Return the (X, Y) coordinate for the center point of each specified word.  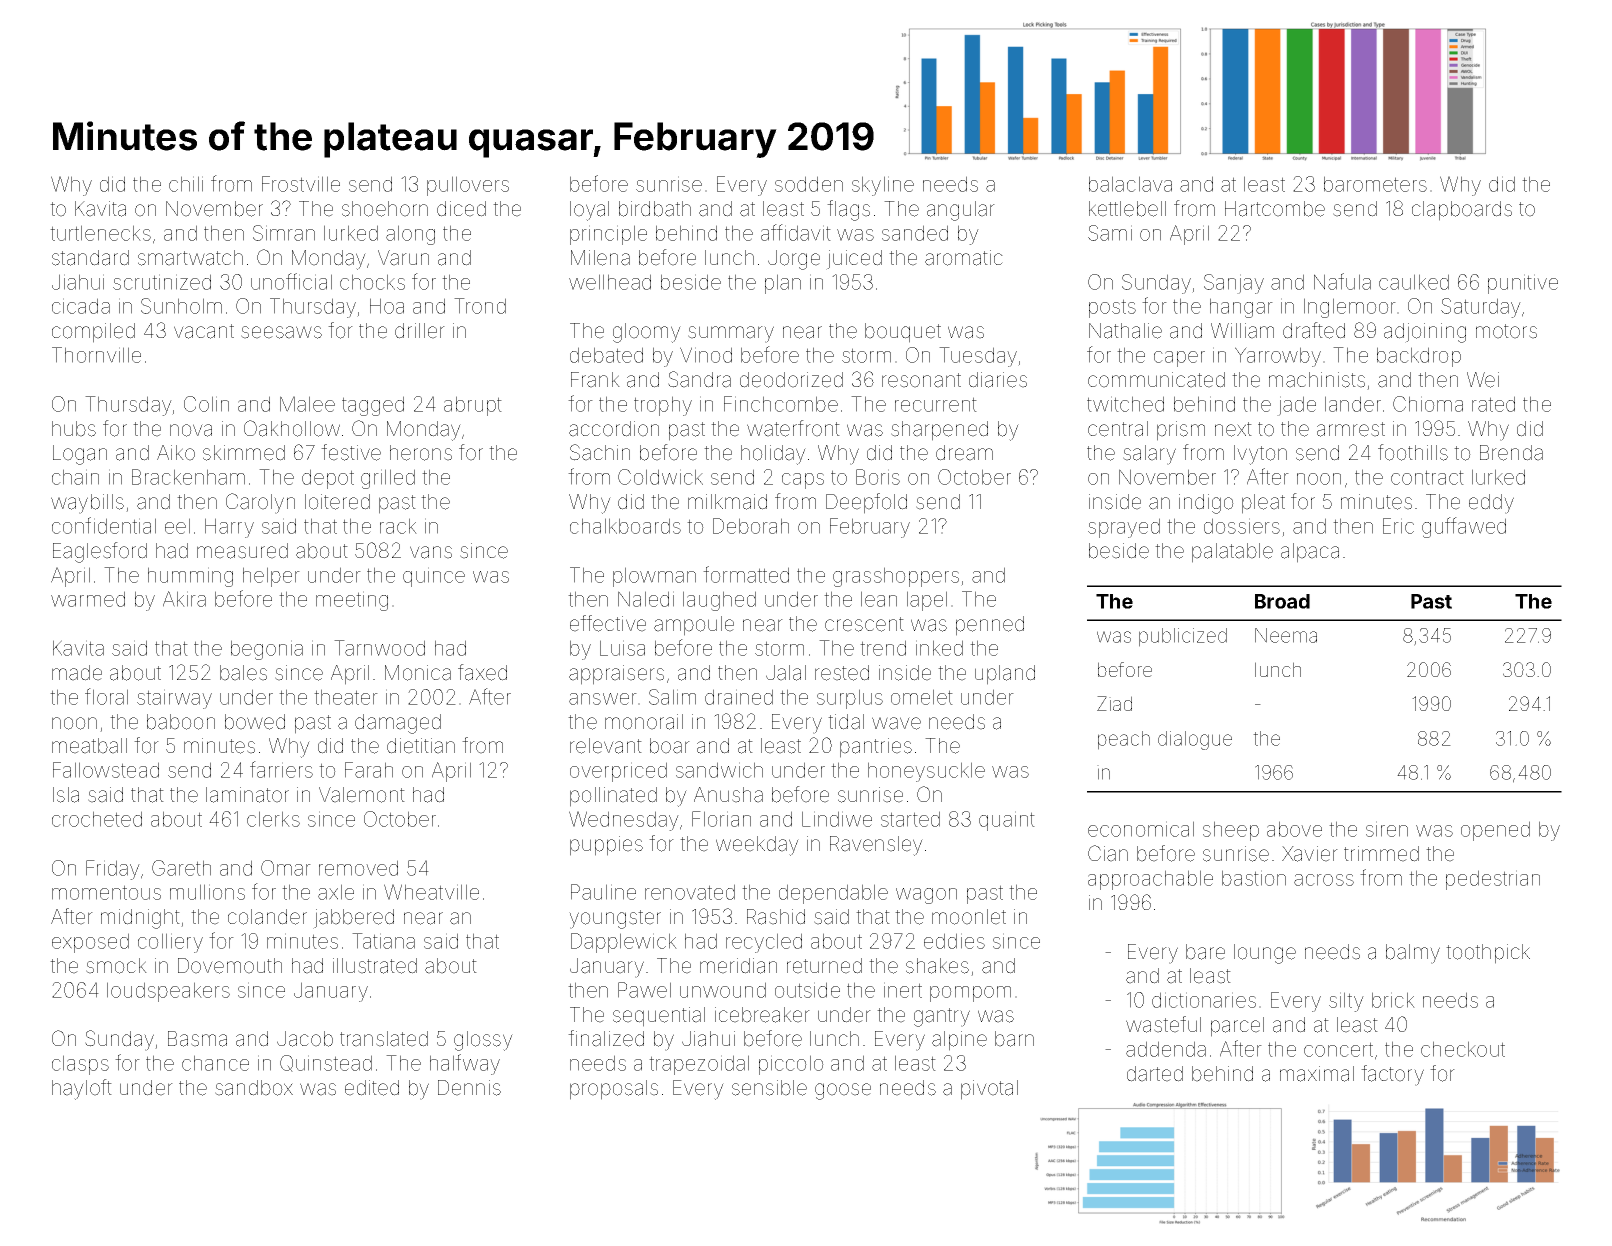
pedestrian (1493, 880)
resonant (921, 380)
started (910, 819)
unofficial (291, 281)
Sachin (600, 452)
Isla (66, 795)
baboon (181, 722)
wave (896, 723)
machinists (1317, 380)
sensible (769, 1088)
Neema (1286, 635)
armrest (1351, 429)
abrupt (473, 406)
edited (372, 1088)
